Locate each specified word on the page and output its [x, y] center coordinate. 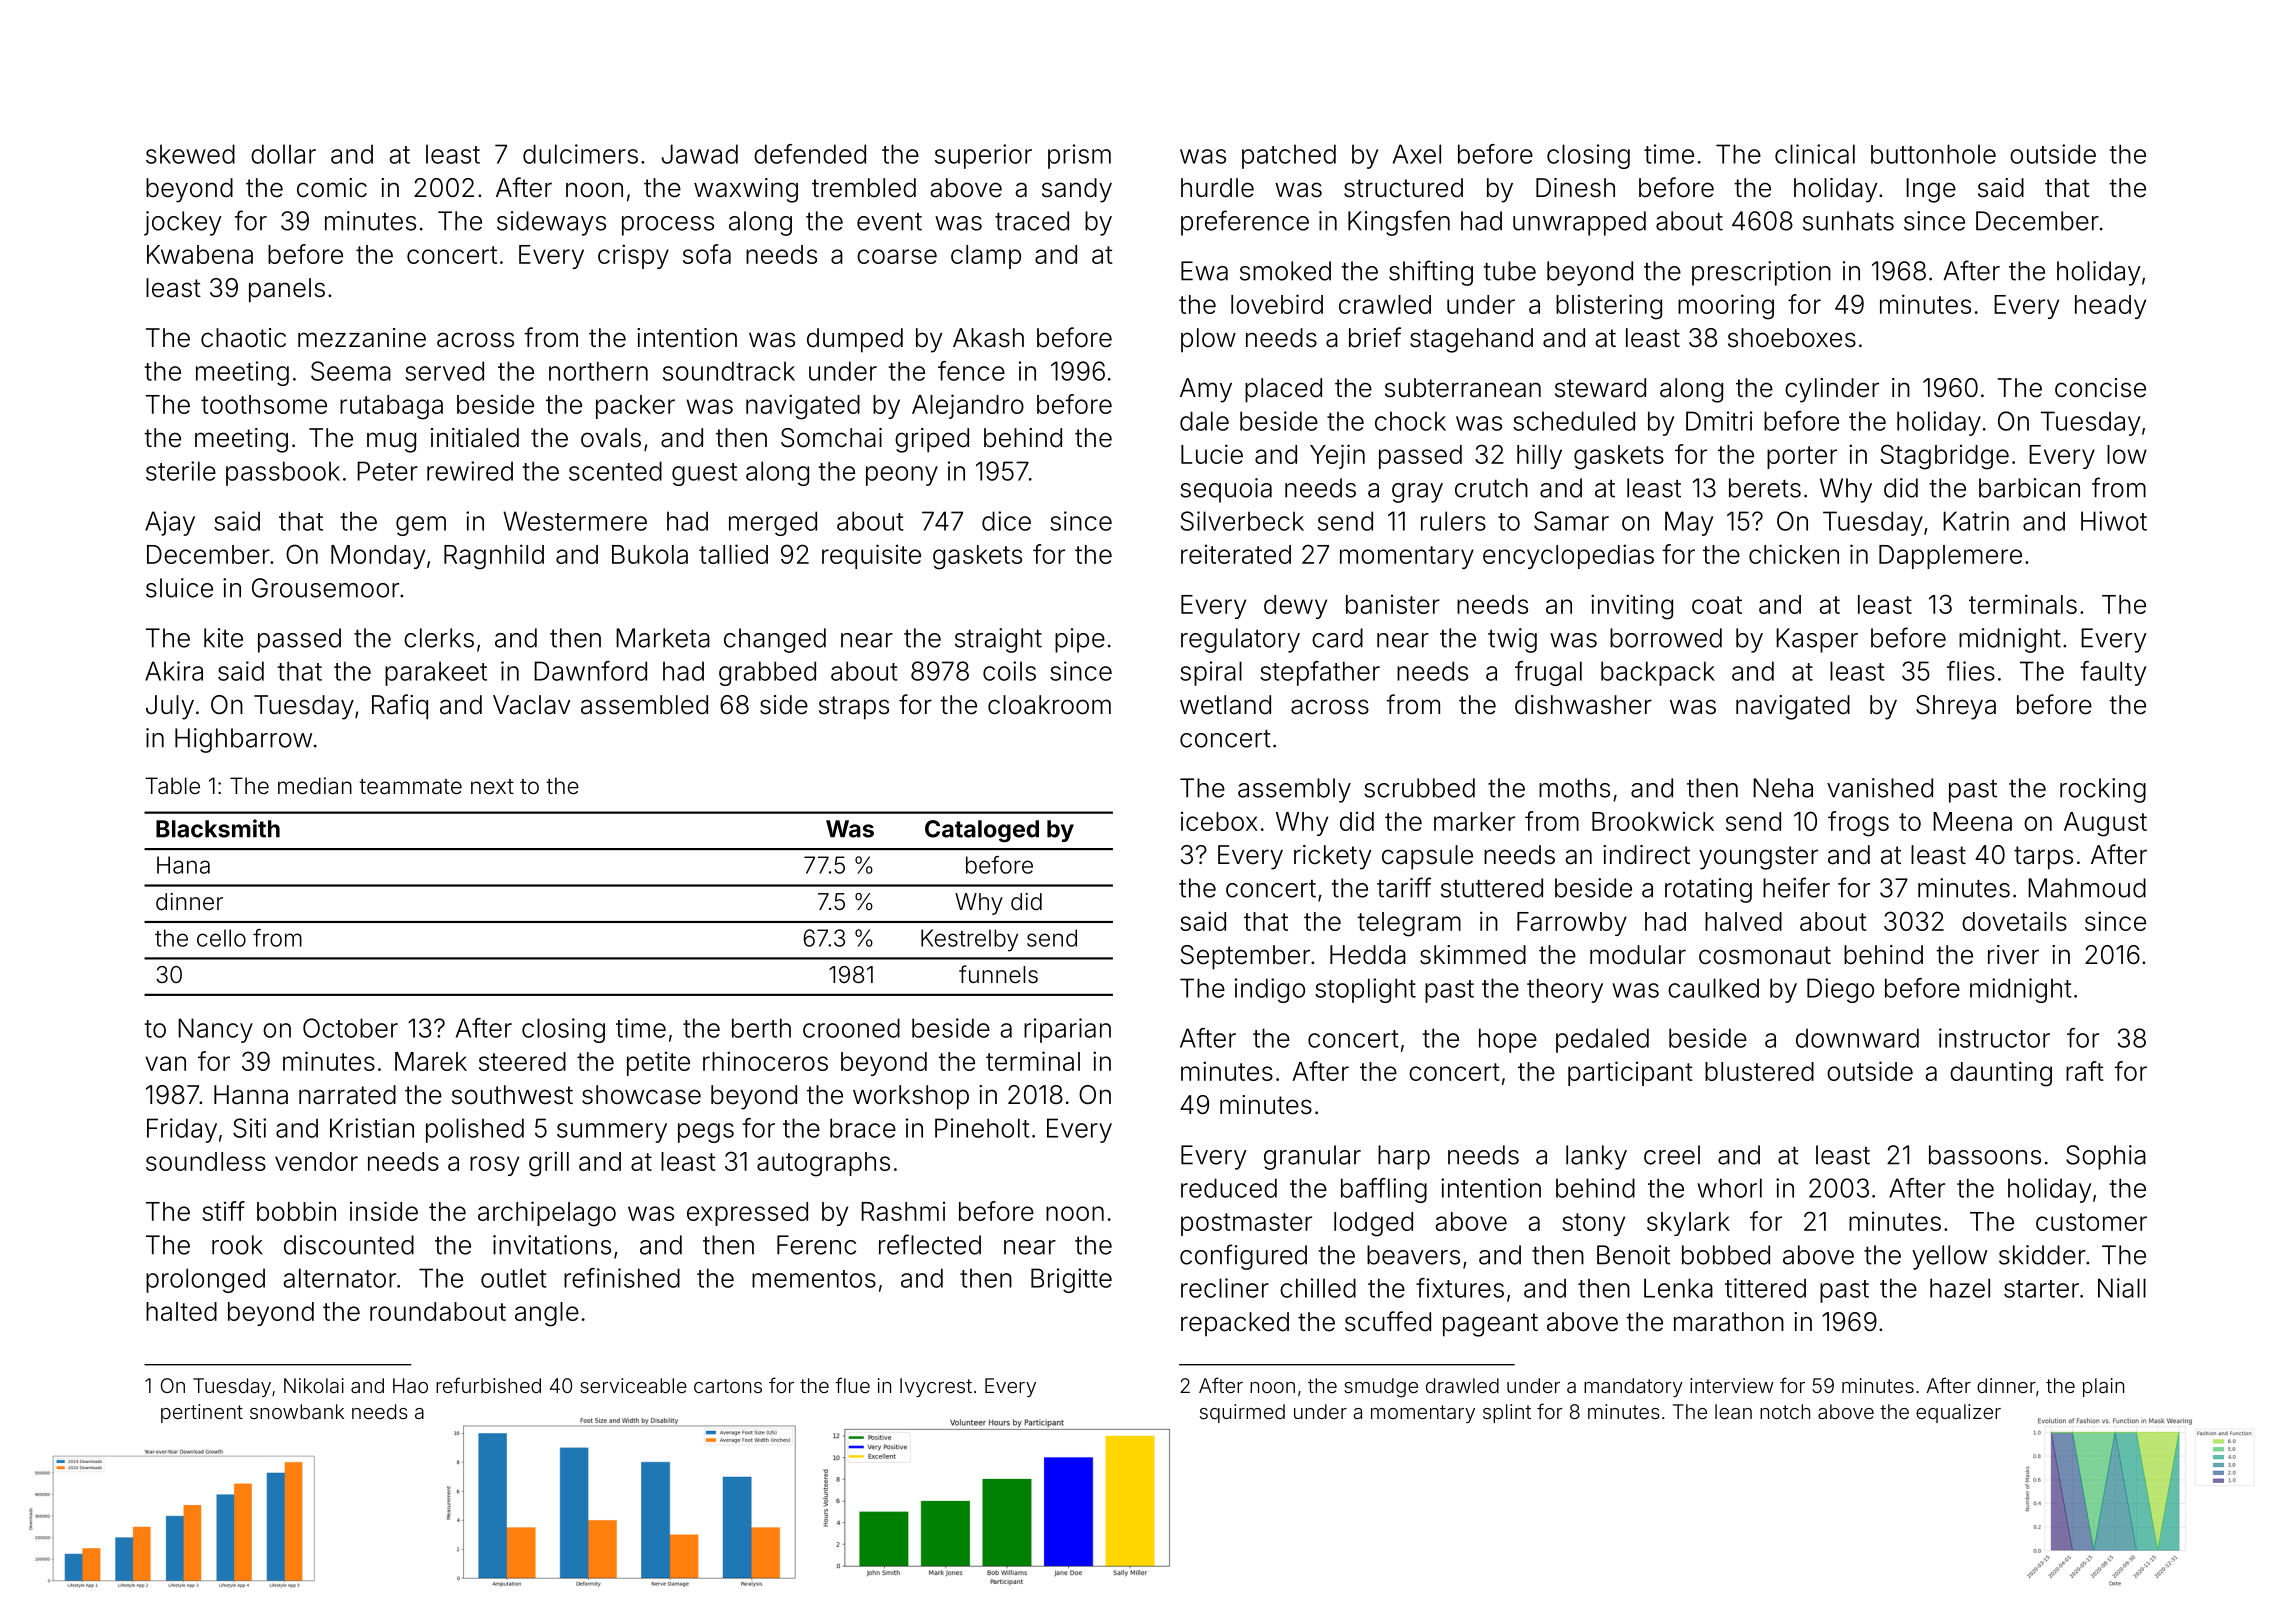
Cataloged [982, 831]
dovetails [2014, 921]
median [315, 786]
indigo [1270, 990]
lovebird [1277, 304]
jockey [183, 223]
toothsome [264, 404]
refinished [622, 1278]
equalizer [1958, 1413]
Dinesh [1575, 188]
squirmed [1242, 1413]
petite [658, 1064]
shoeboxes [1792, 338]
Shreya [1956, 707]
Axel [1417, 154]
